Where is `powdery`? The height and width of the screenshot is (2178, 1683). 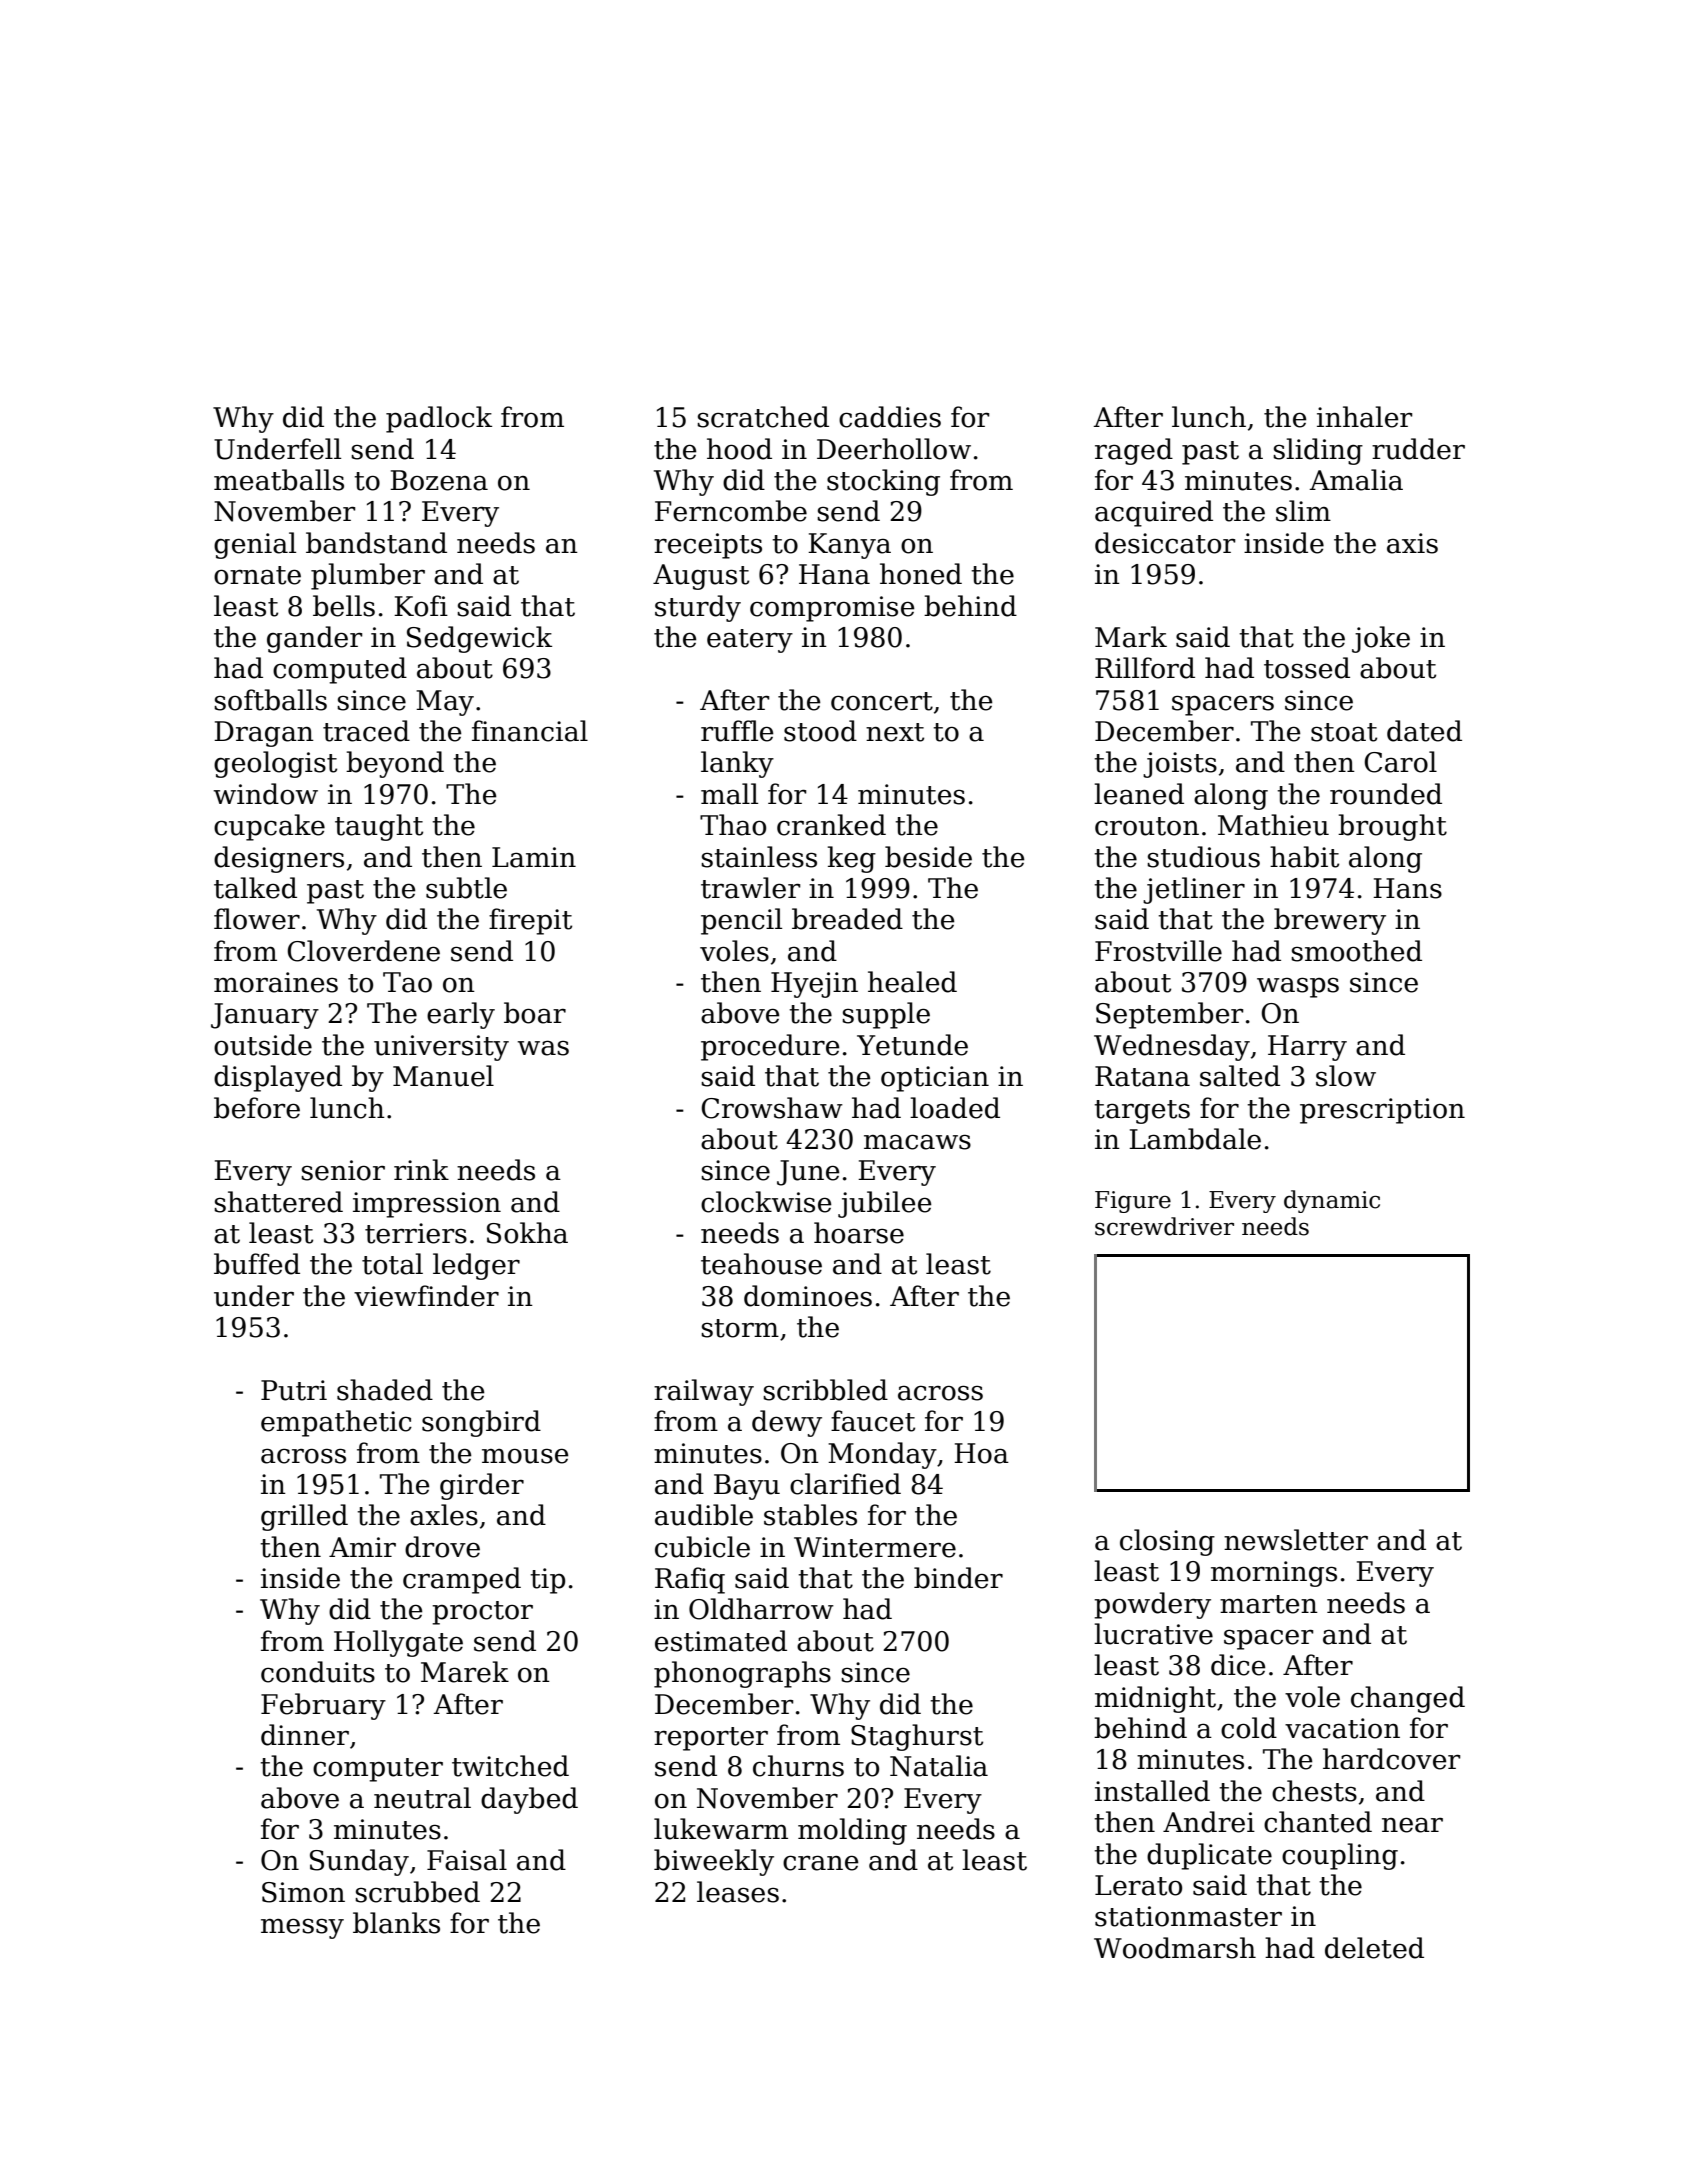 powdery is located at coordinates (1152, 1605).
